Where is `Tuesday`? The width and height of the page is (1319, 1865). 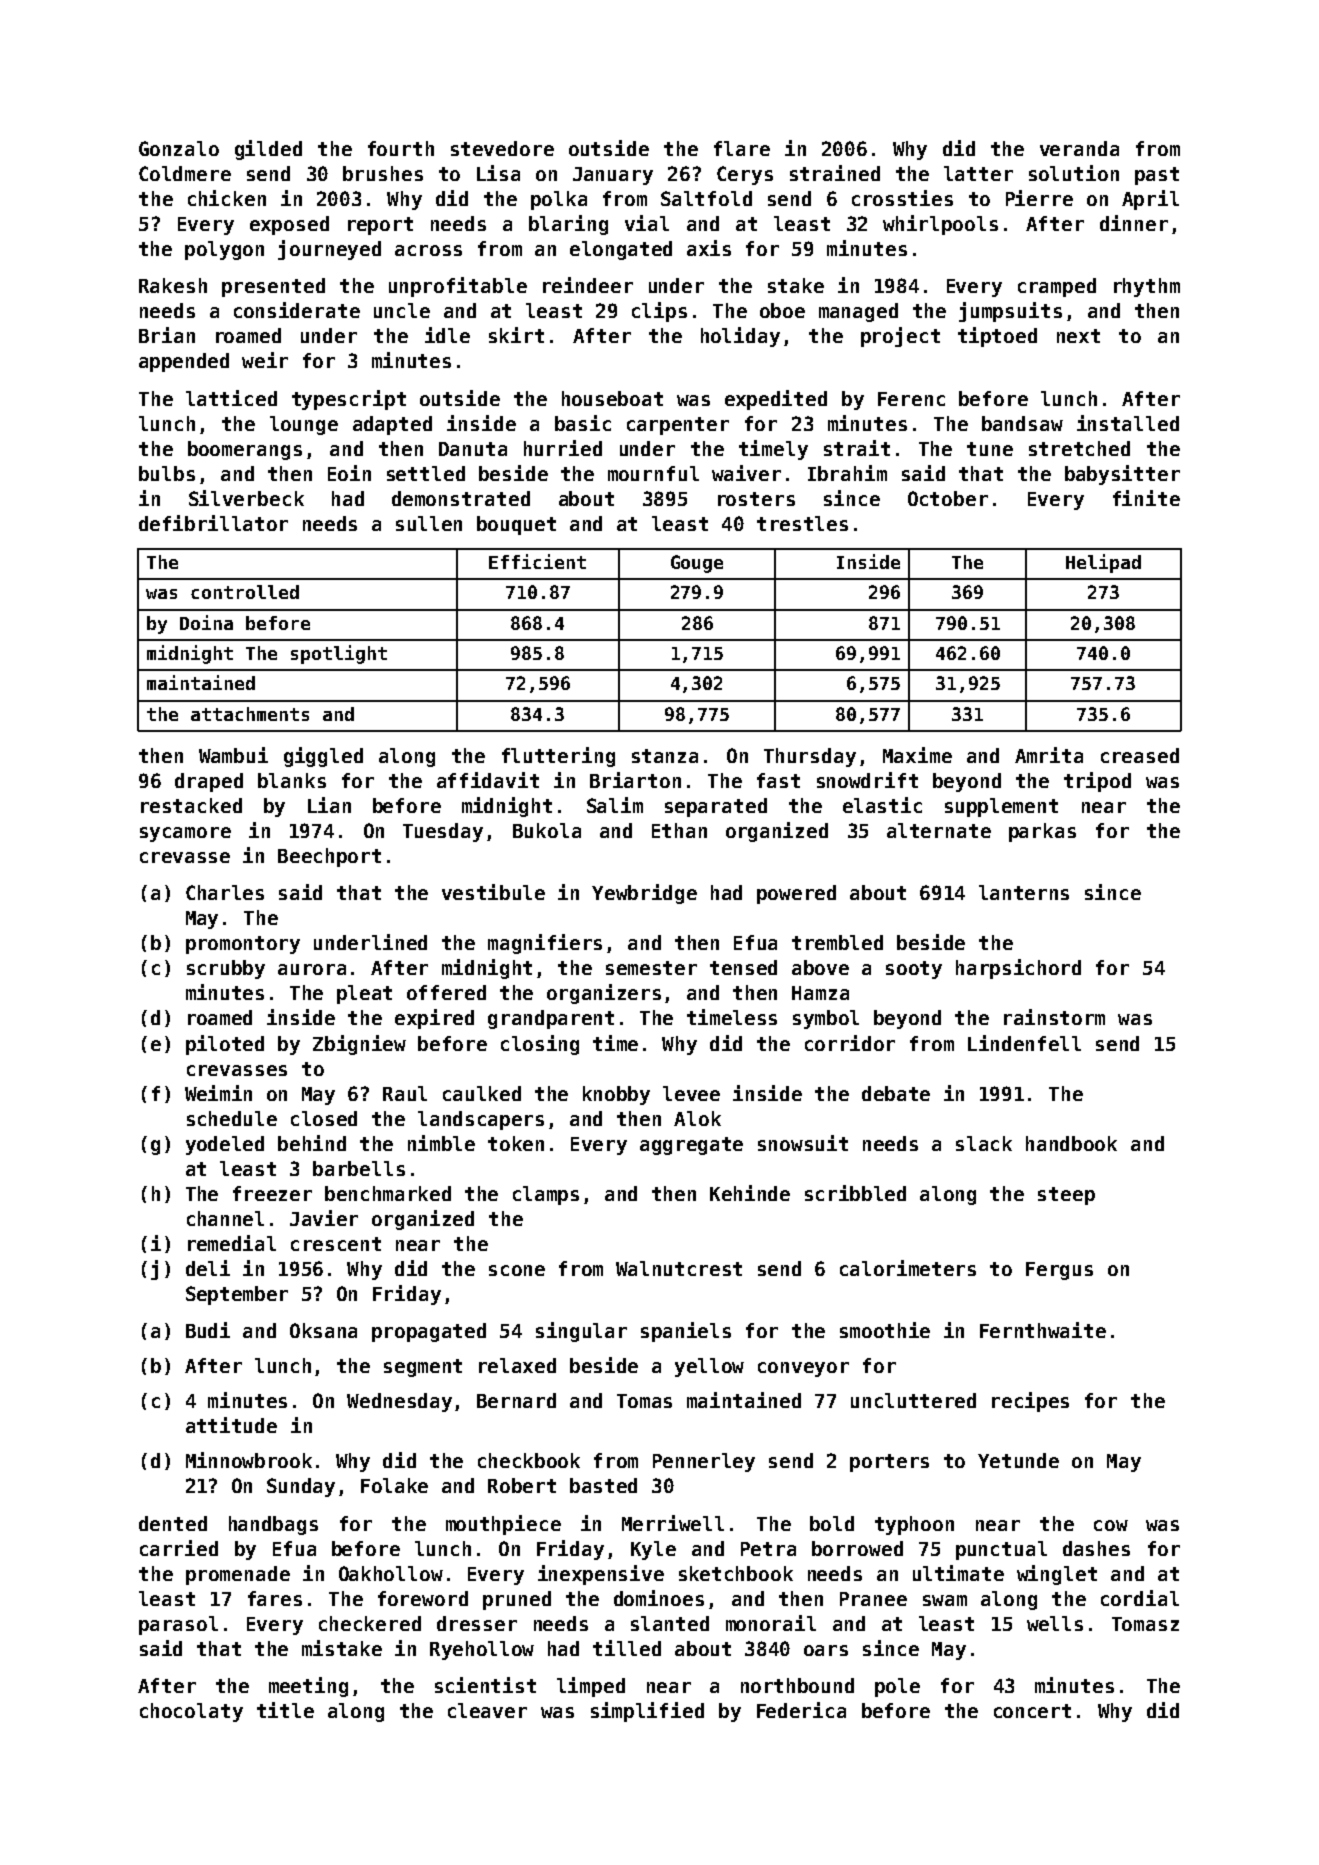
Tuesday is located at coordinates (443, 832).
